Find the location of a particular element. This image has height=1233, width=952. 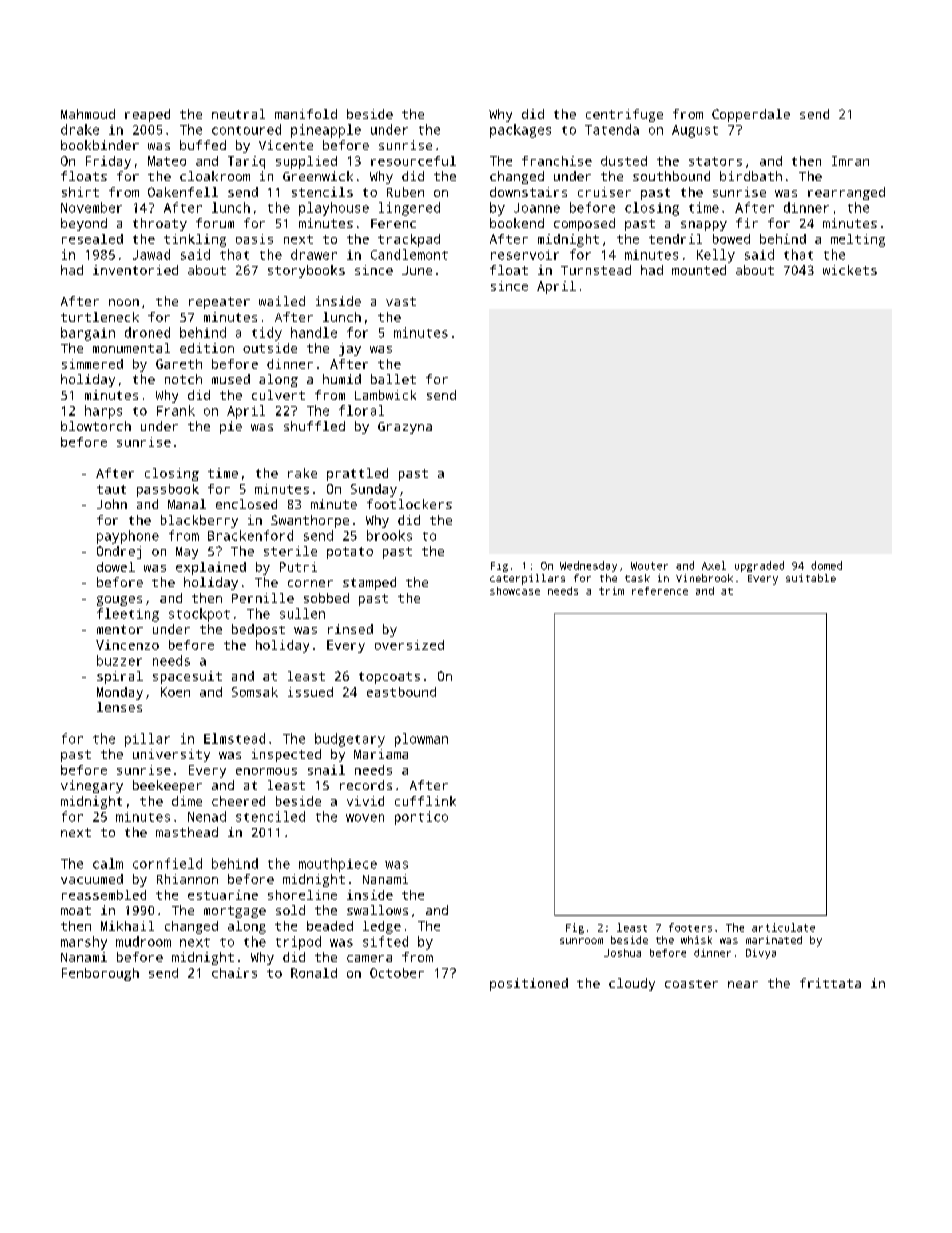

Copperdale is located at coordinates (751, 115).
